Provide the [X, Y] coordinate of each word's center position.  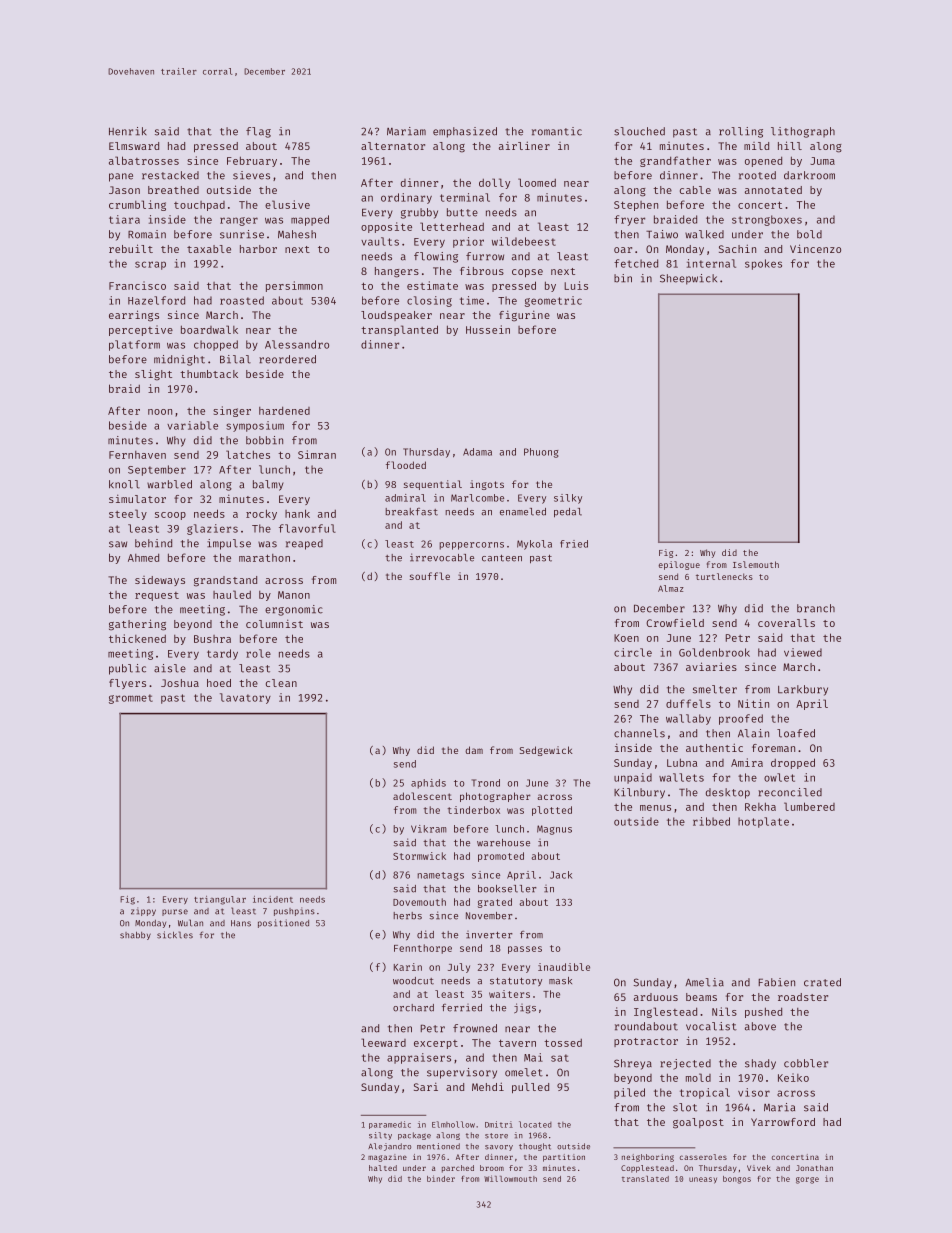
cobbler [806, 1063]
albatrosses [144, 160]
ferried [462, 1008]
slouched [639, 131]
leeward [383, 1042]
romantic [557, 131]
